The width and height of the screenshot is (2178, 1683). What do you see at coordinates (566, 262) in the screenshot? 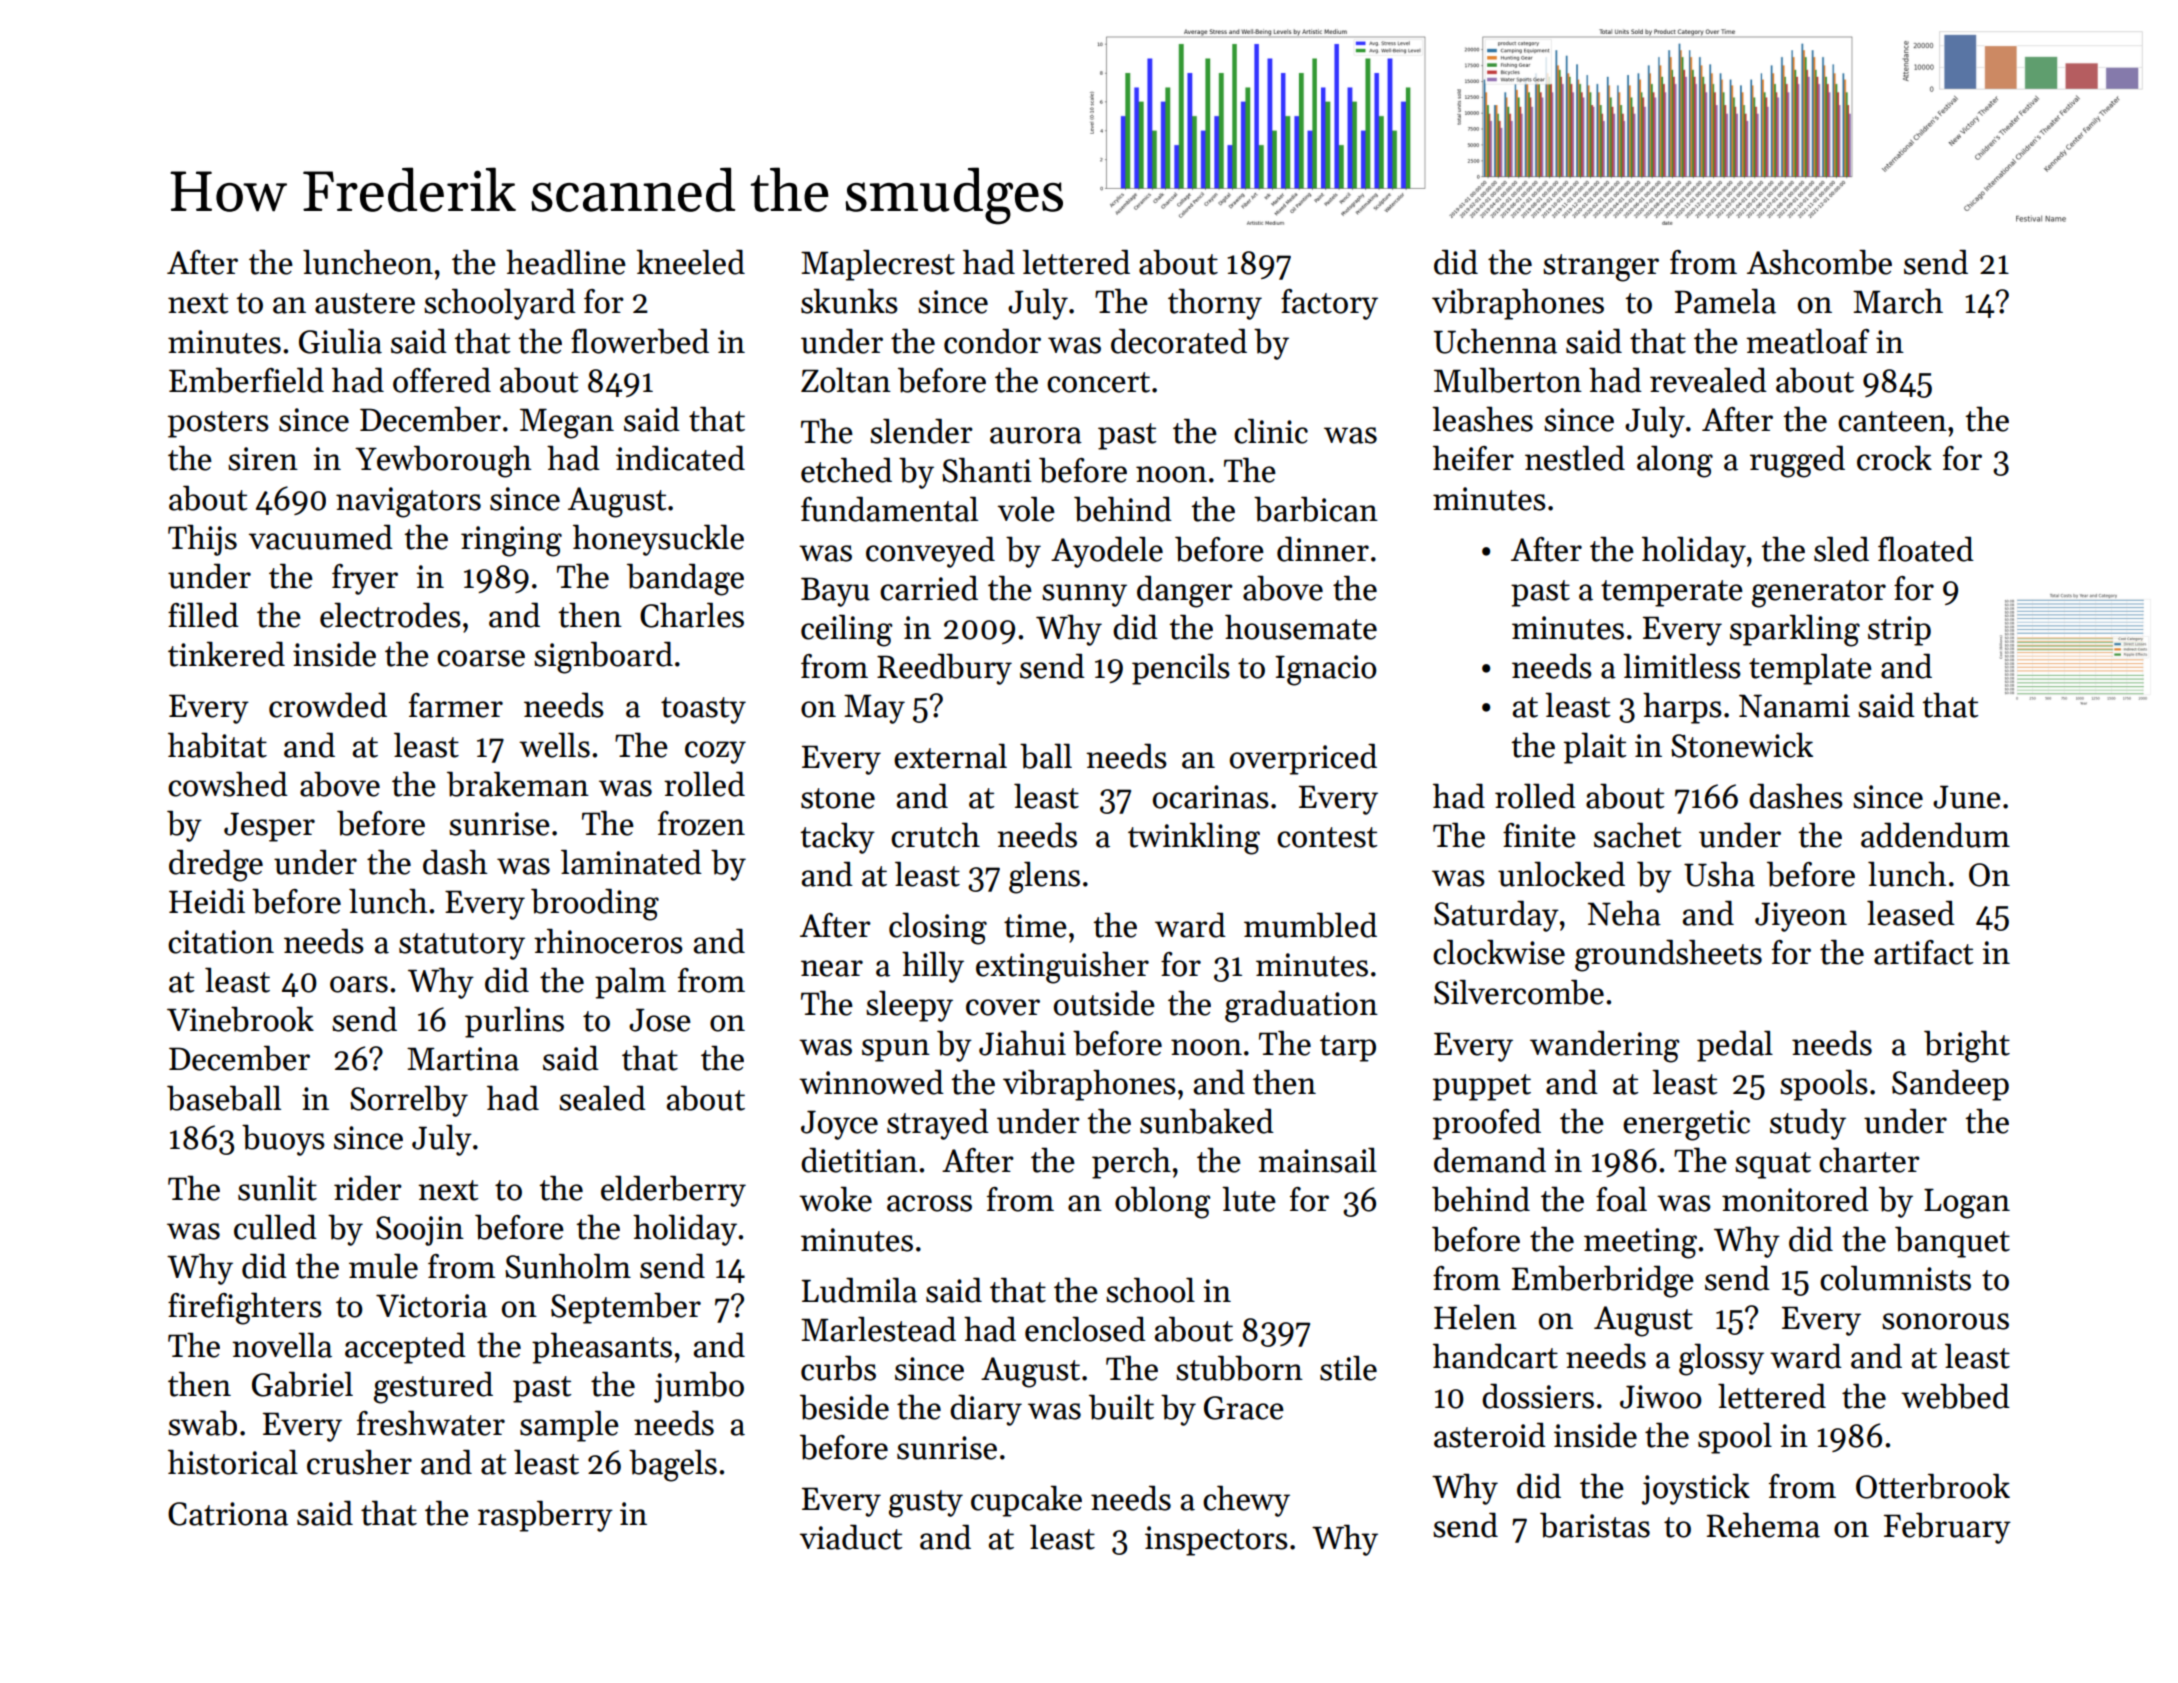
I see `headline` at bounding box center [566, 262].
